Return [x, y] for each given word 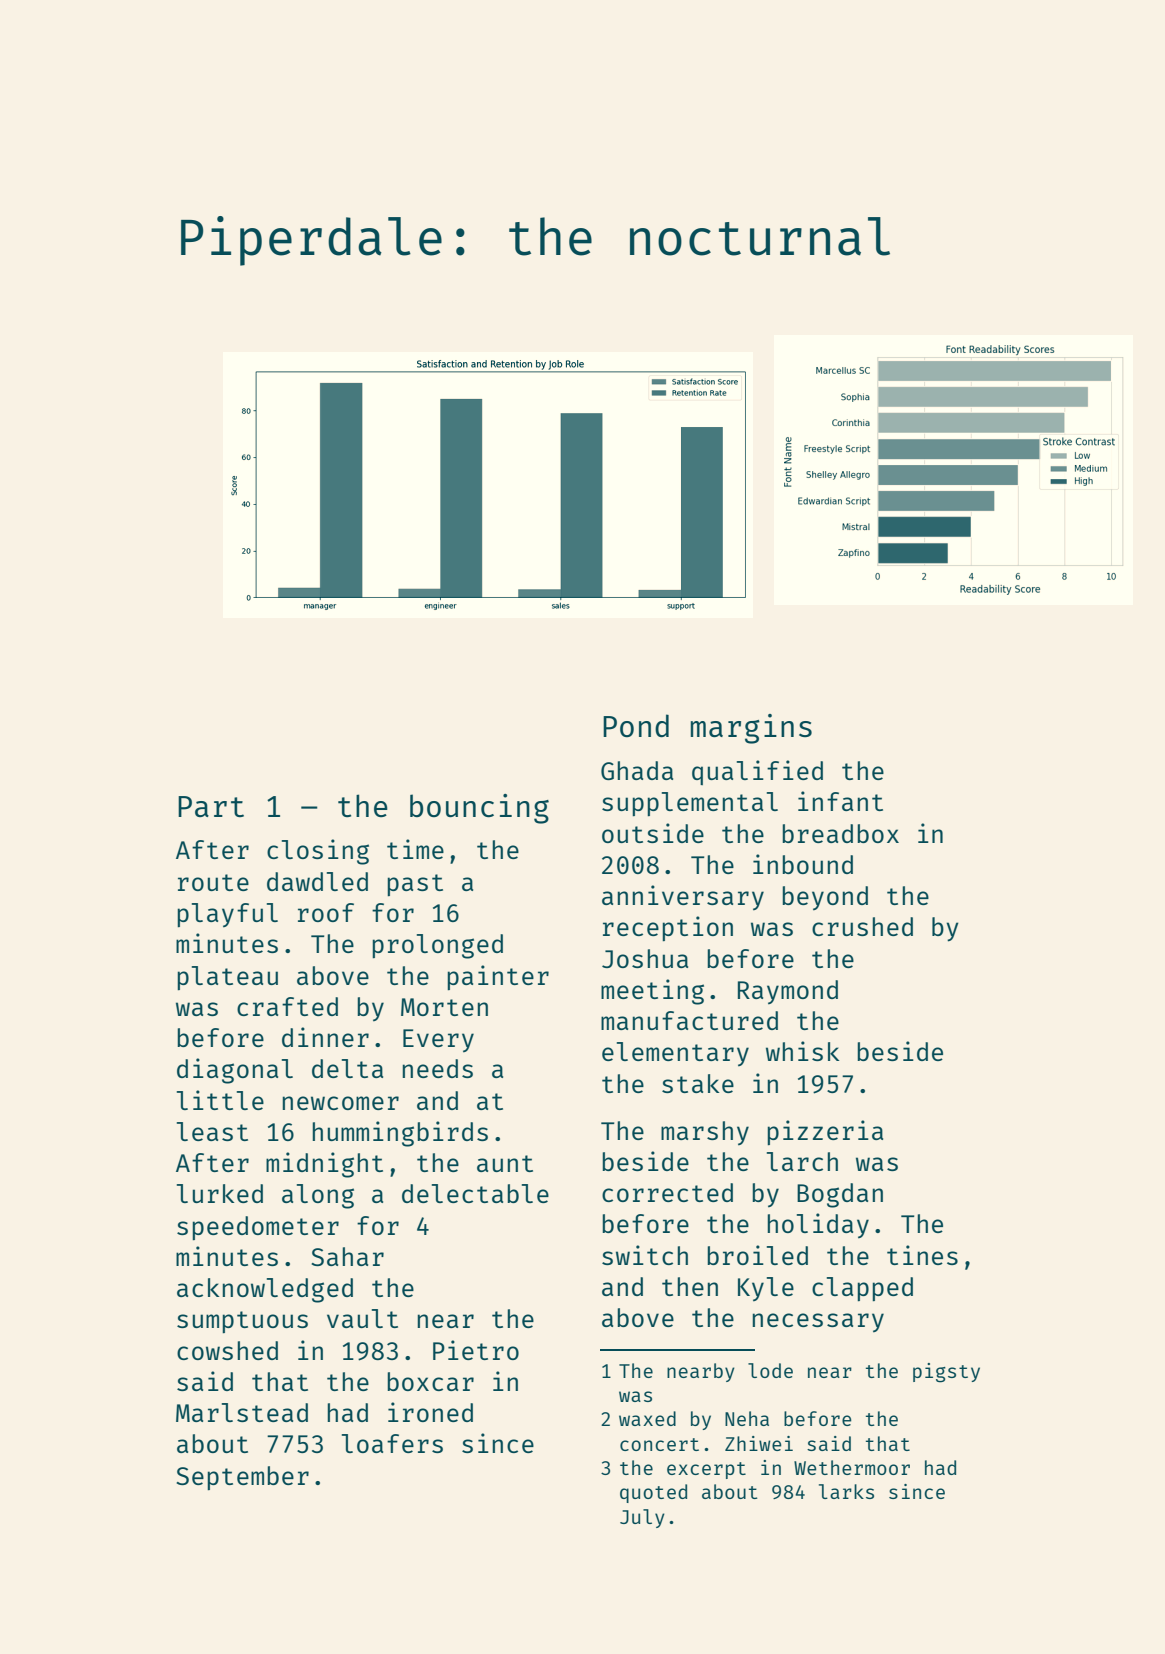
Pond [636, 725]
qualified [757, 772]
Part [211, 806]
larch [802, 1161]
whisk [802, 1051]
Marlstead [242, 1412]
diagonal [235, 1071]
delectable [475, 1193]
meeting [652, 992]
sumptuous [242, 1322]
